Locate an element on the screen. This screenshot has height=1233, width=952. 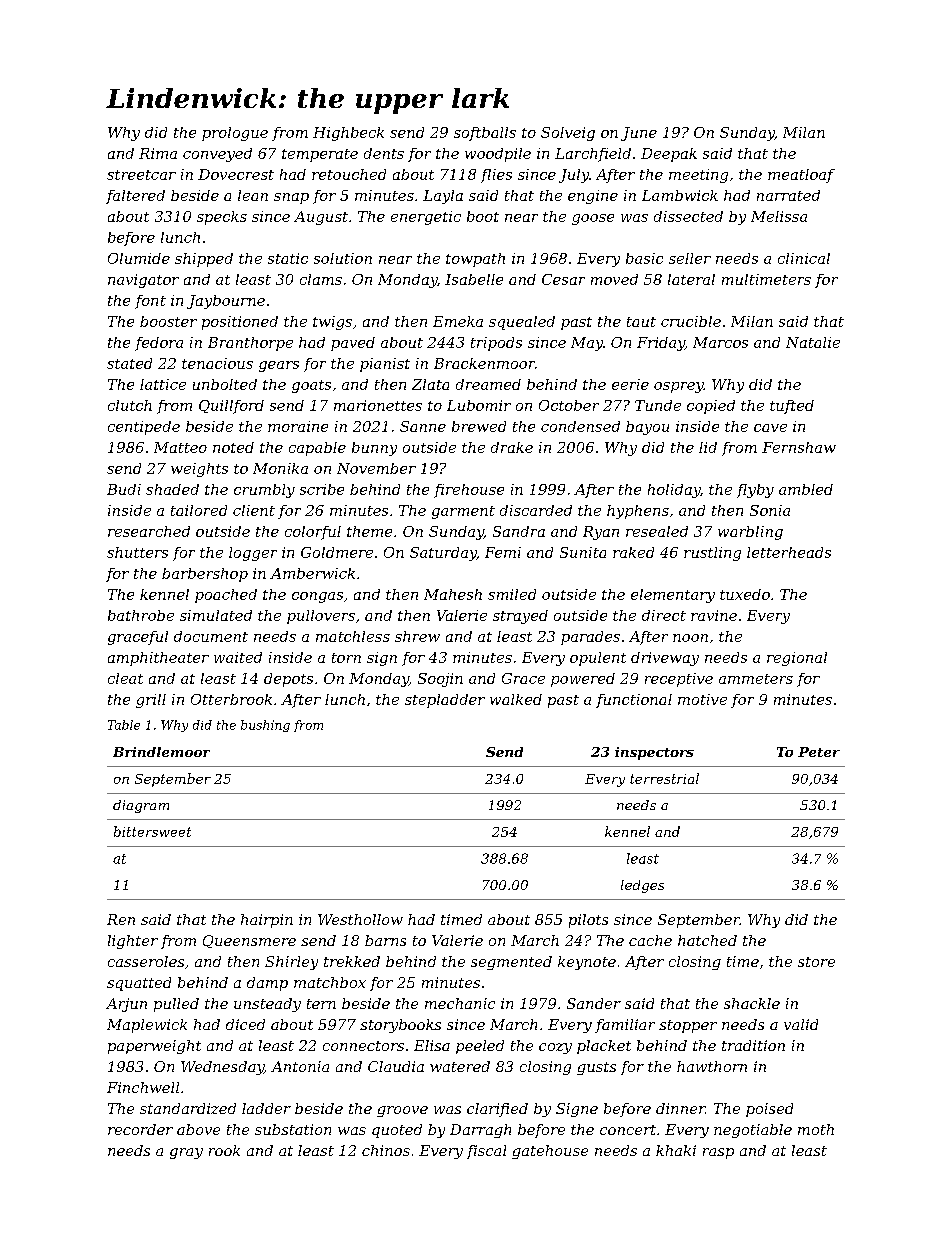
June is located at coordinates (639, 134).
